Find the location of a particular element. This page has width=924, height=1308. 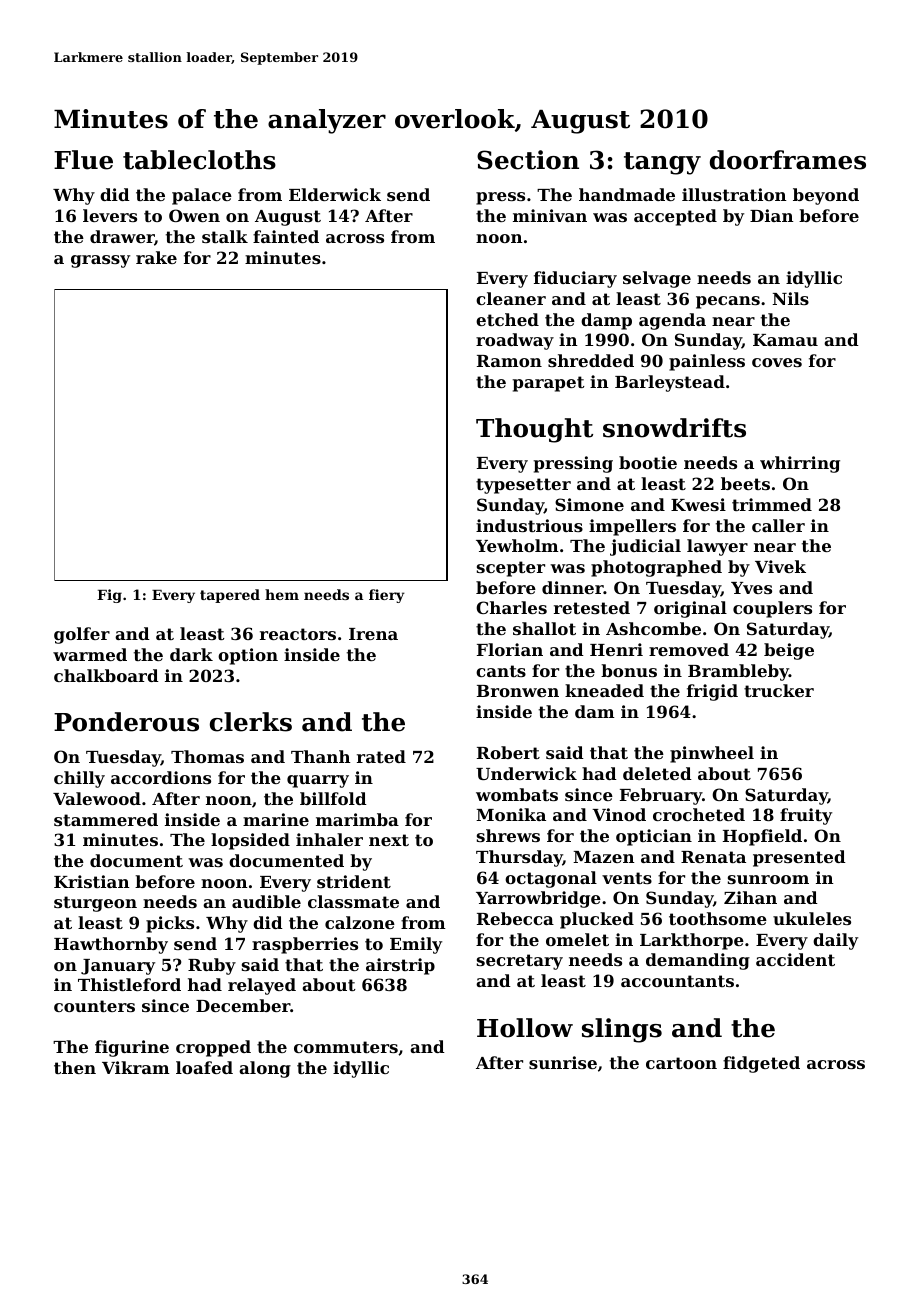

tangy is located at coordinates (662, 163).
